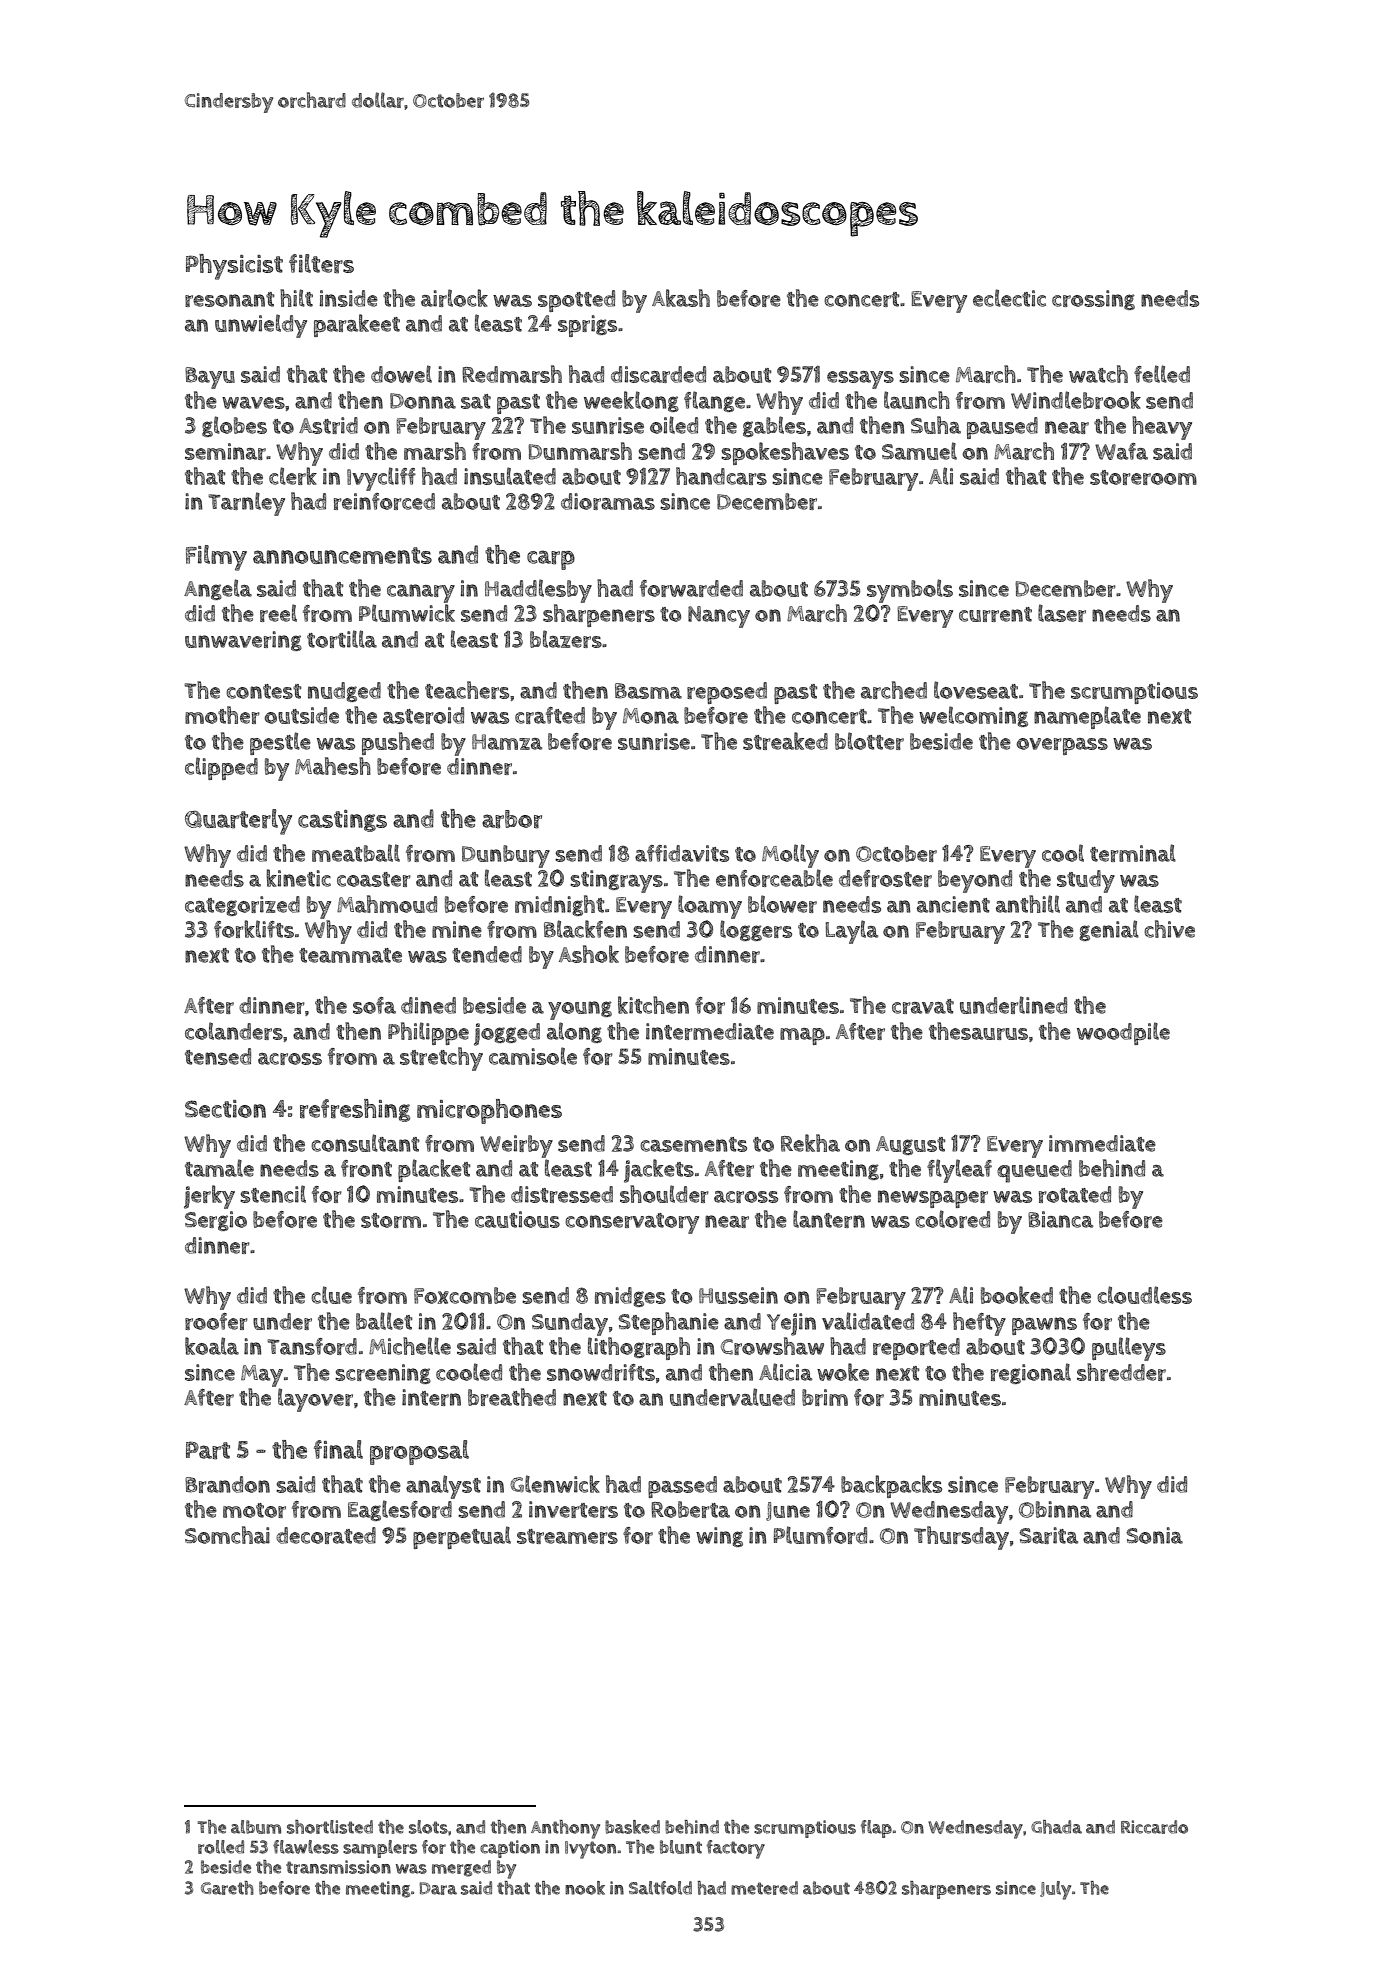  Describe the element at coordinates (234, 267) in the screenshot. I see `Physicist` at that location.
